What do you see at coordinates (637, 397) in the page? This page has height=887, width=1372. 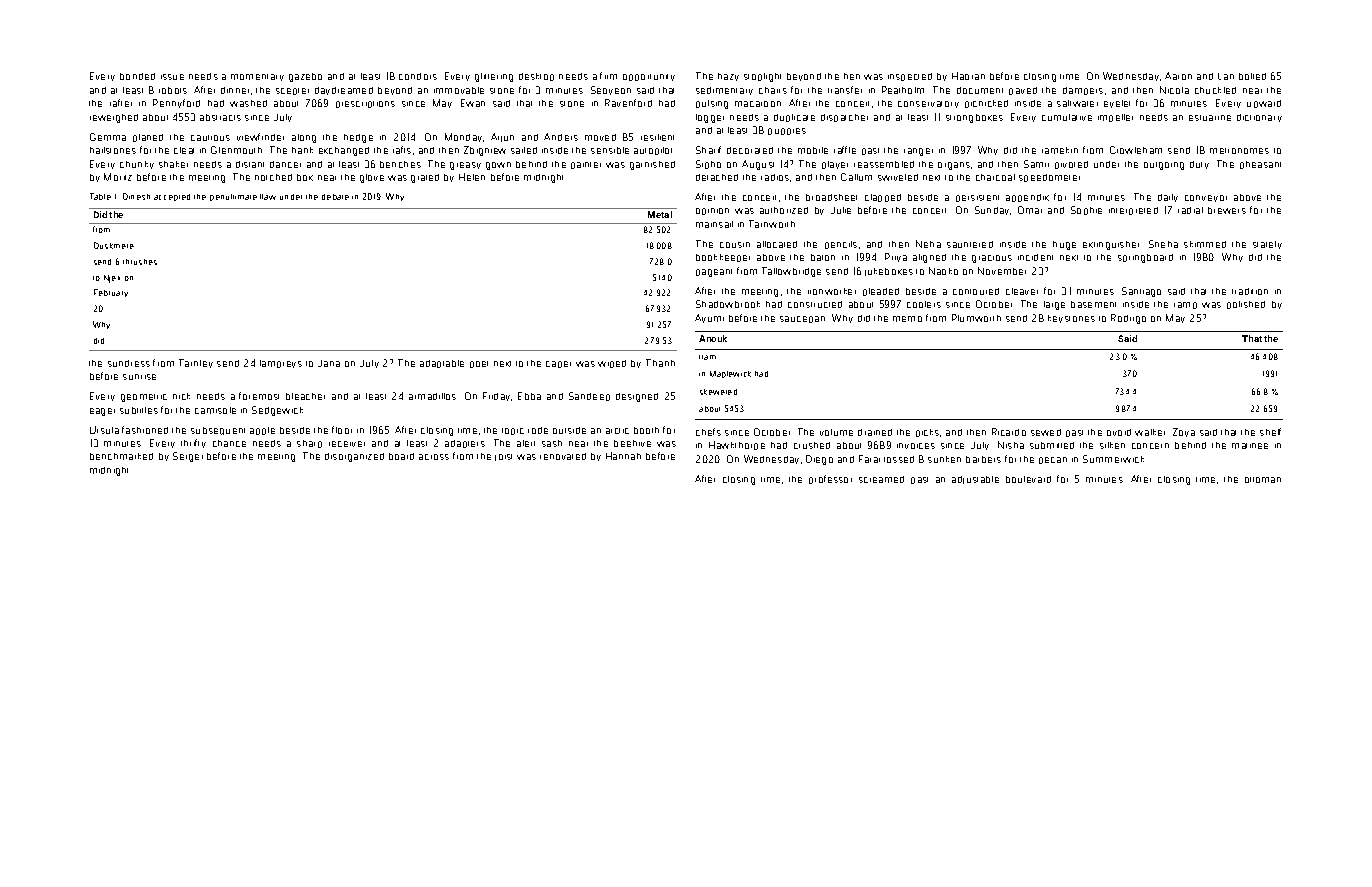 I see `designed` at bounding box center [637, 397].
